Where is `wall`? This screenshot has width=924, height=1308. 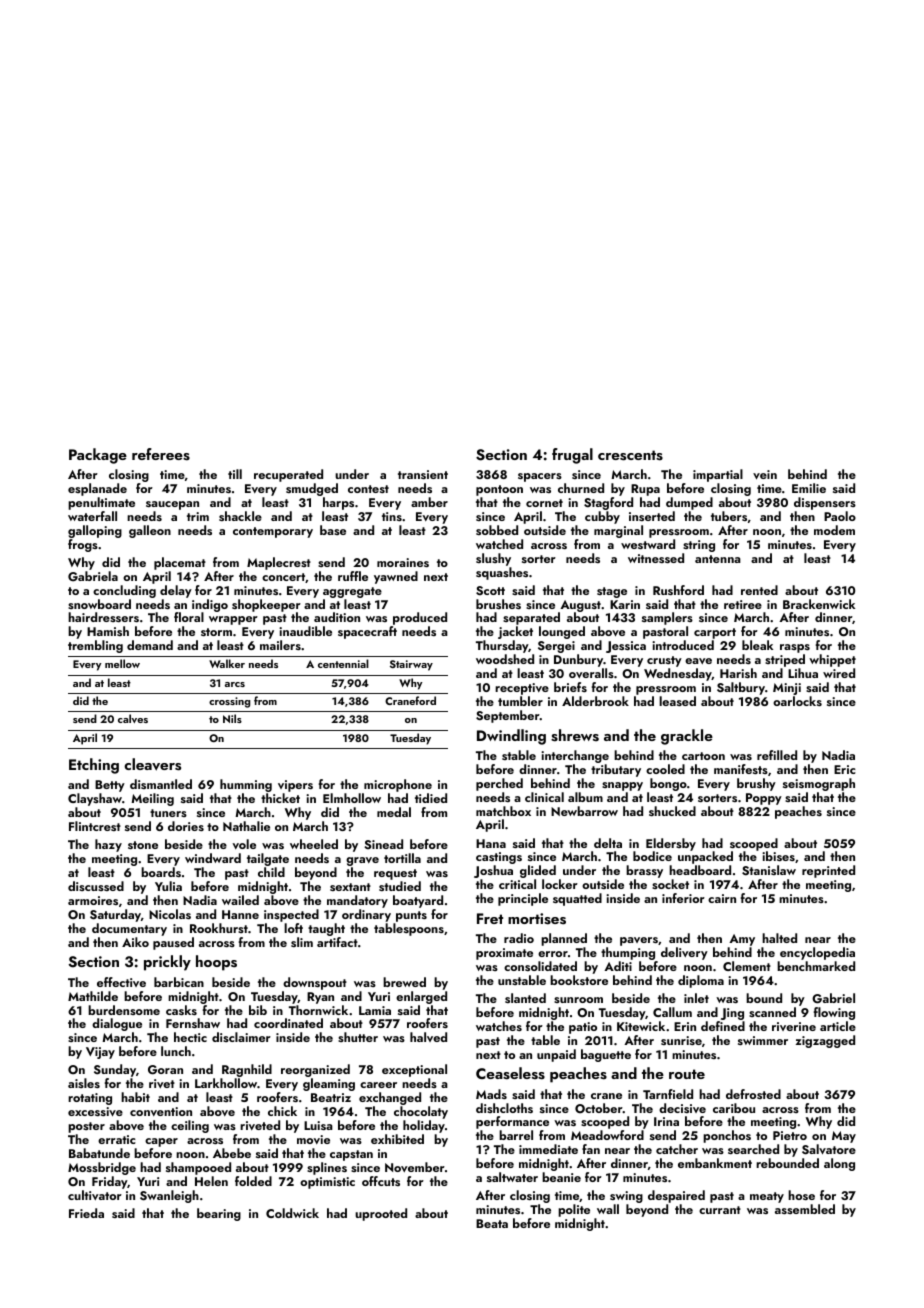
wall is located at coordinates (608, 1209).
